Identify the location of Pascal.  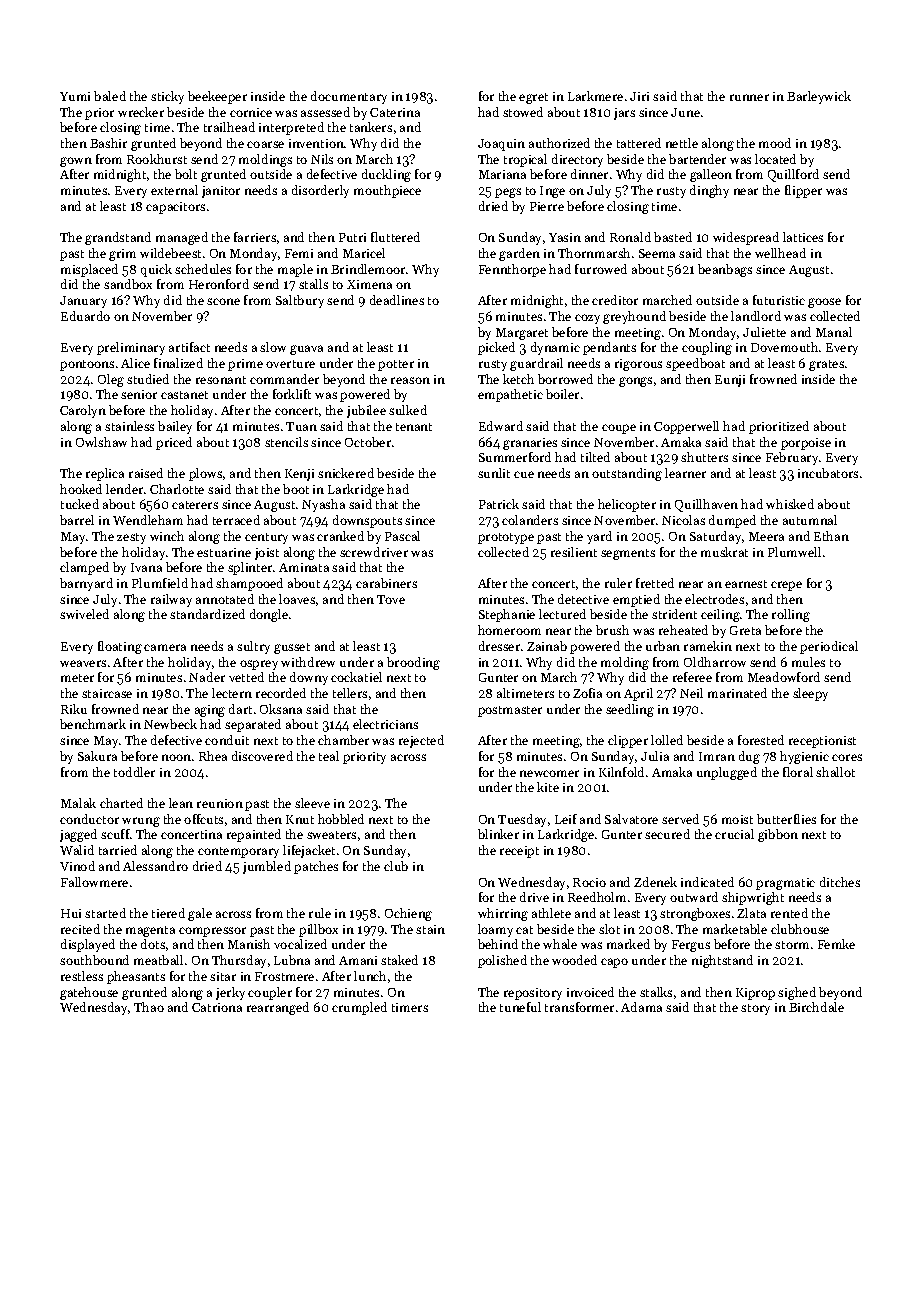
(402, 536).
